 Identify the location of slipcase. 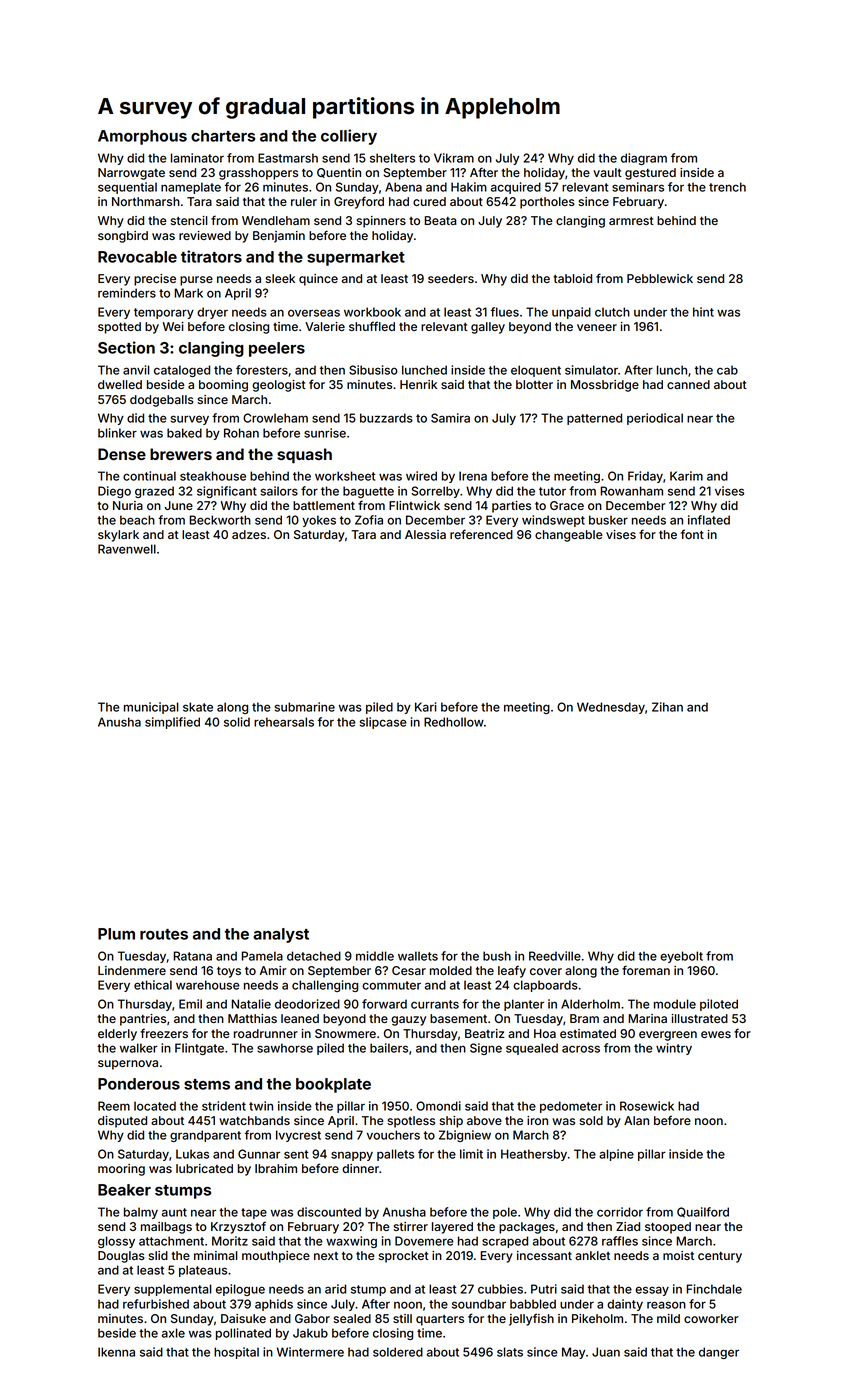
(383, 723).
